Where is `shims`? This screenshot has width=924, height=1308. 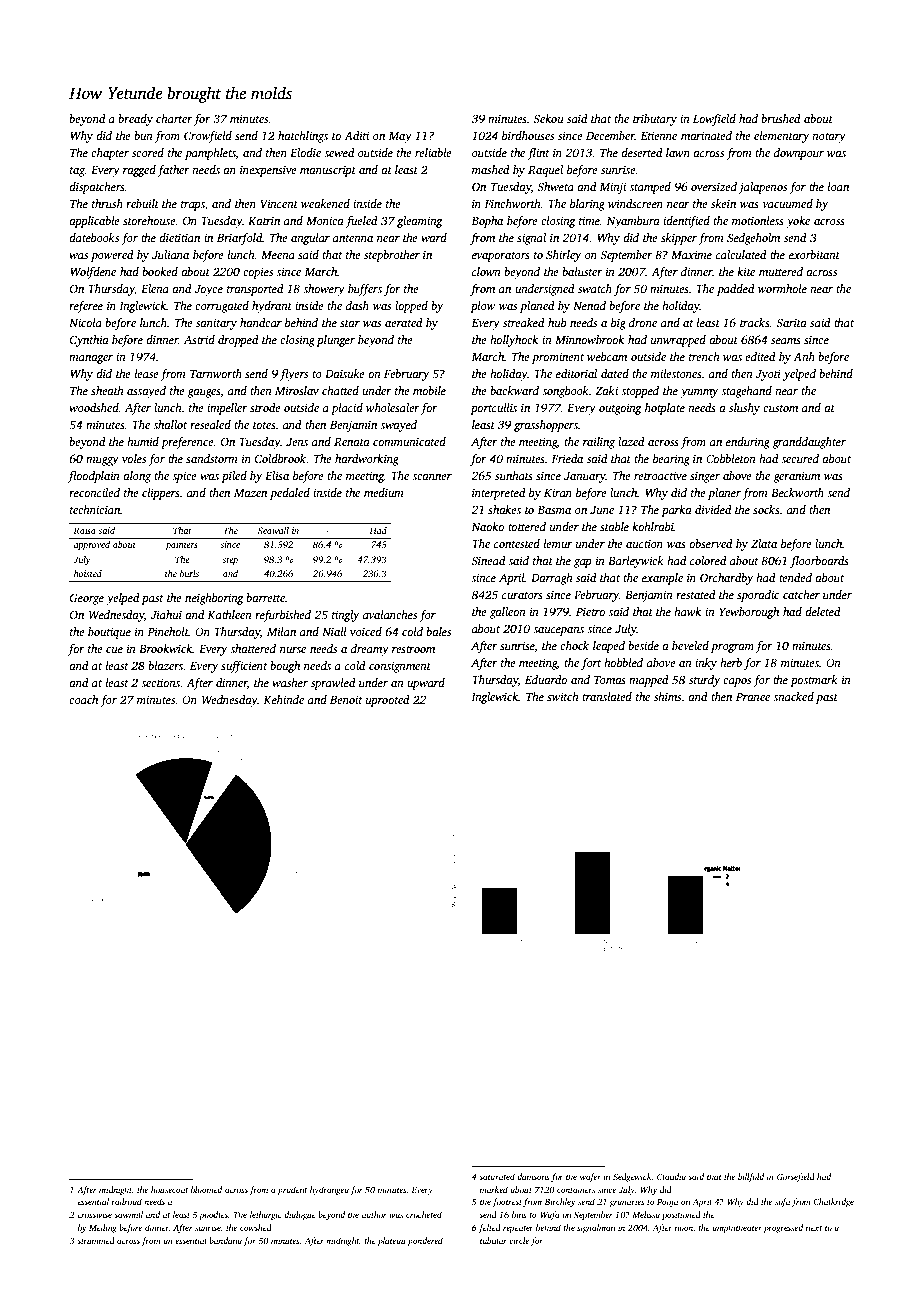 shims is located at coordinates (667, 696).
